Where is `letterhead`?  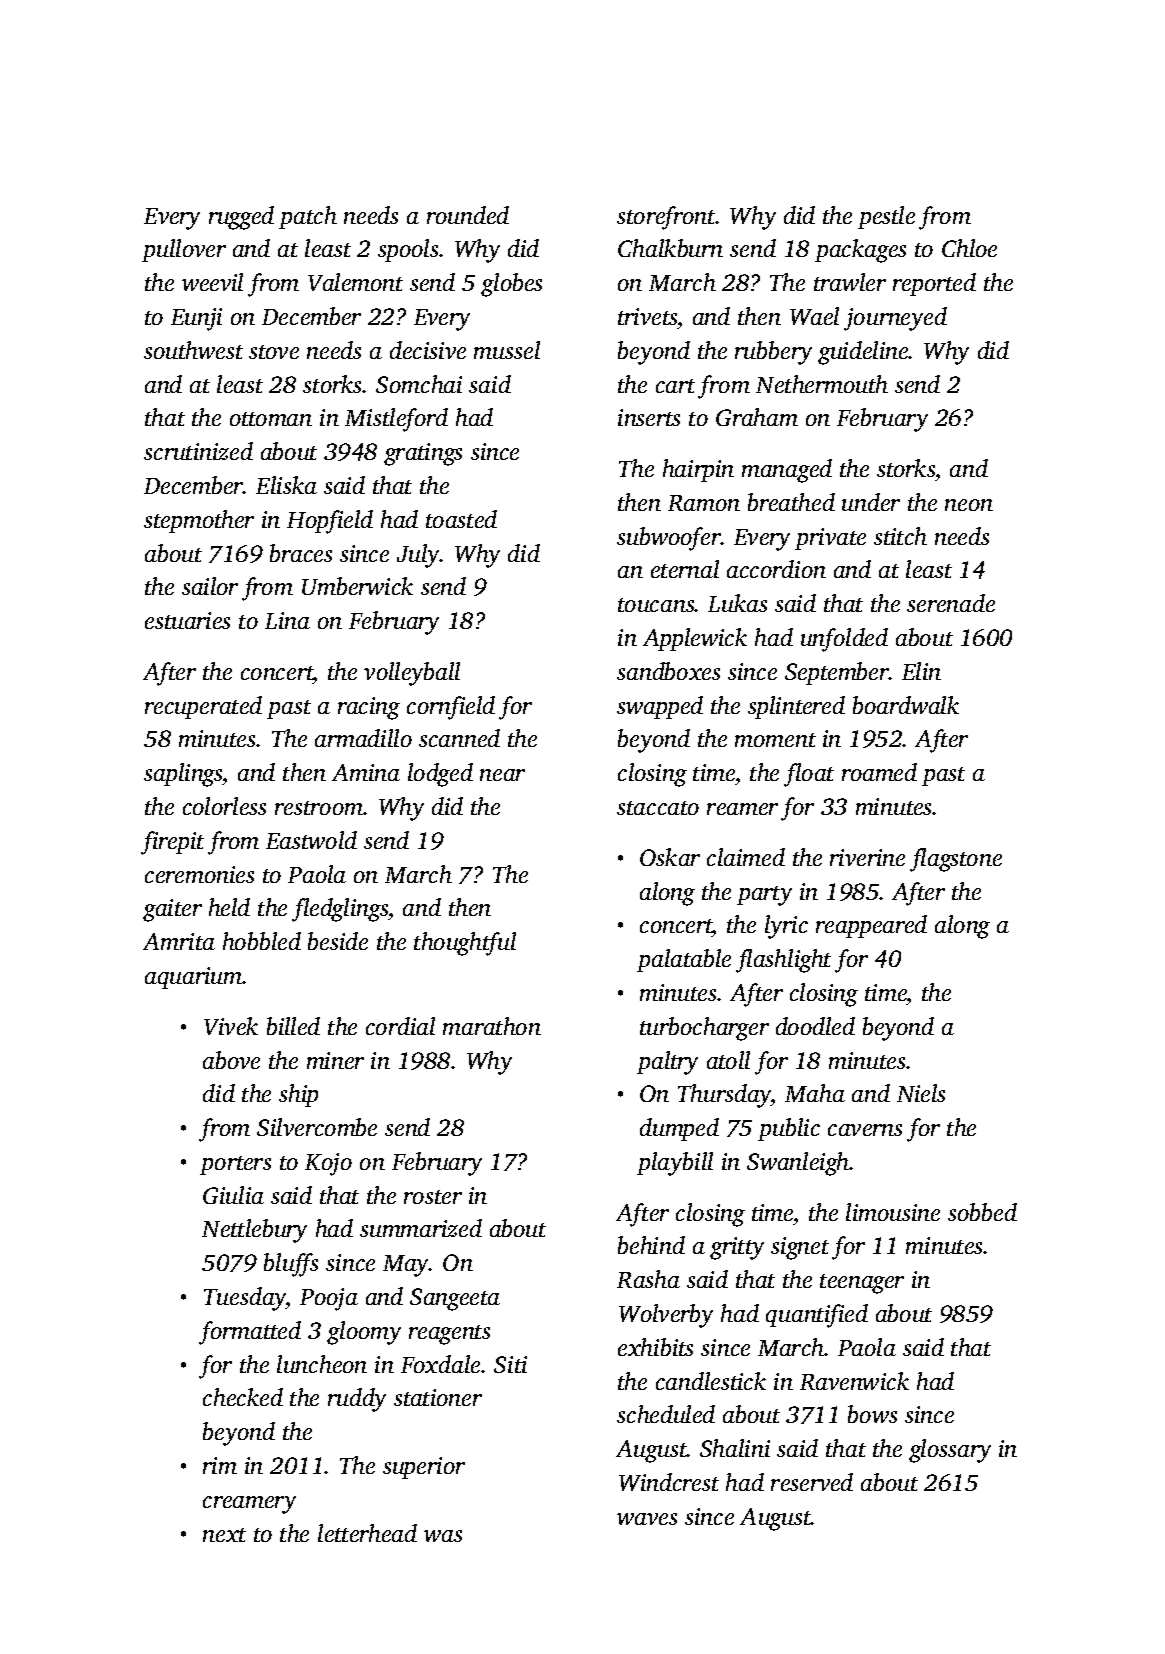 letterhead is located at coordinates (367, 1533).
